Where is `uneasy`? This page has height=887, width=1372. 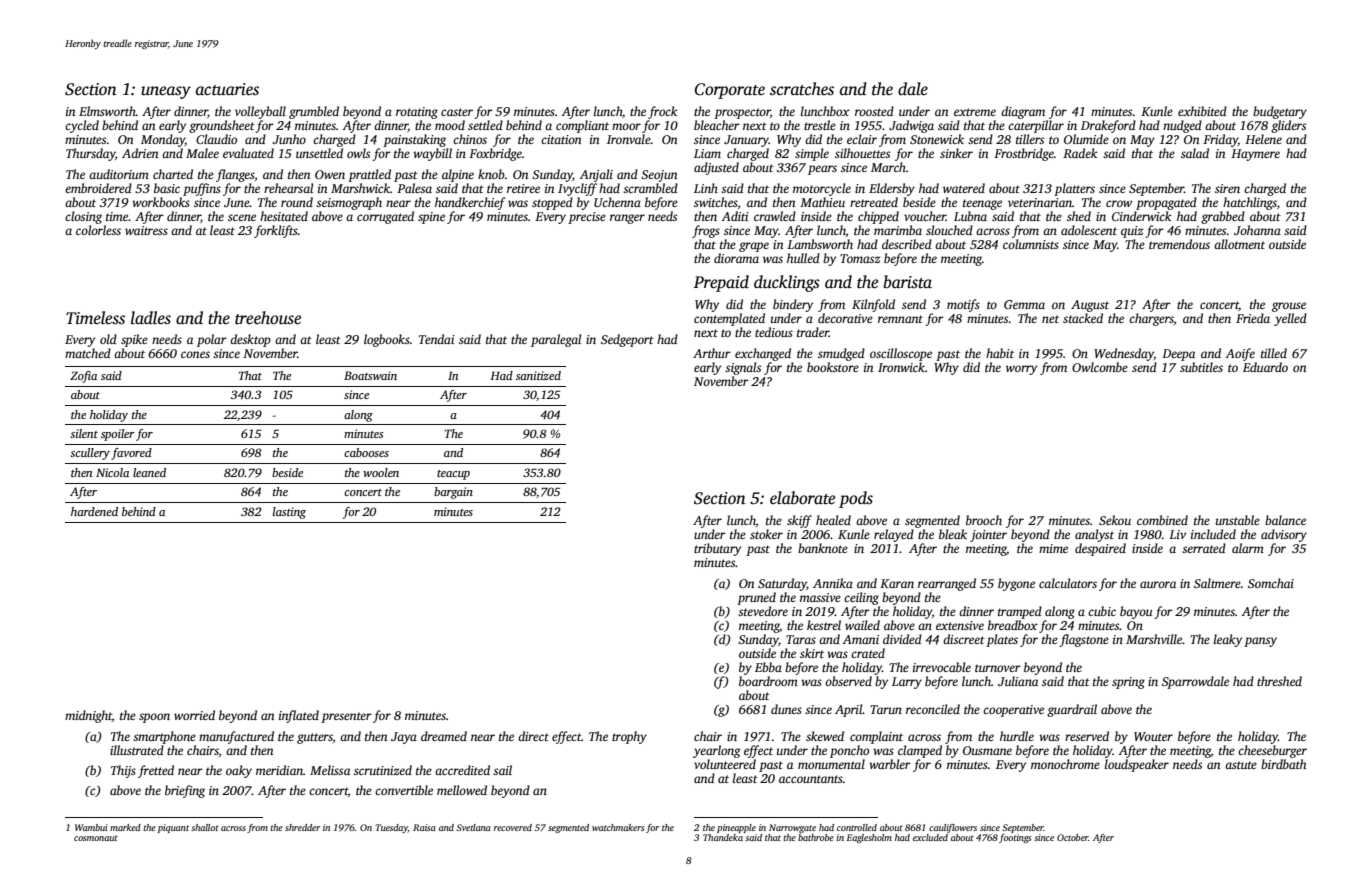 uneasy is located at coordinates (166, 92).
